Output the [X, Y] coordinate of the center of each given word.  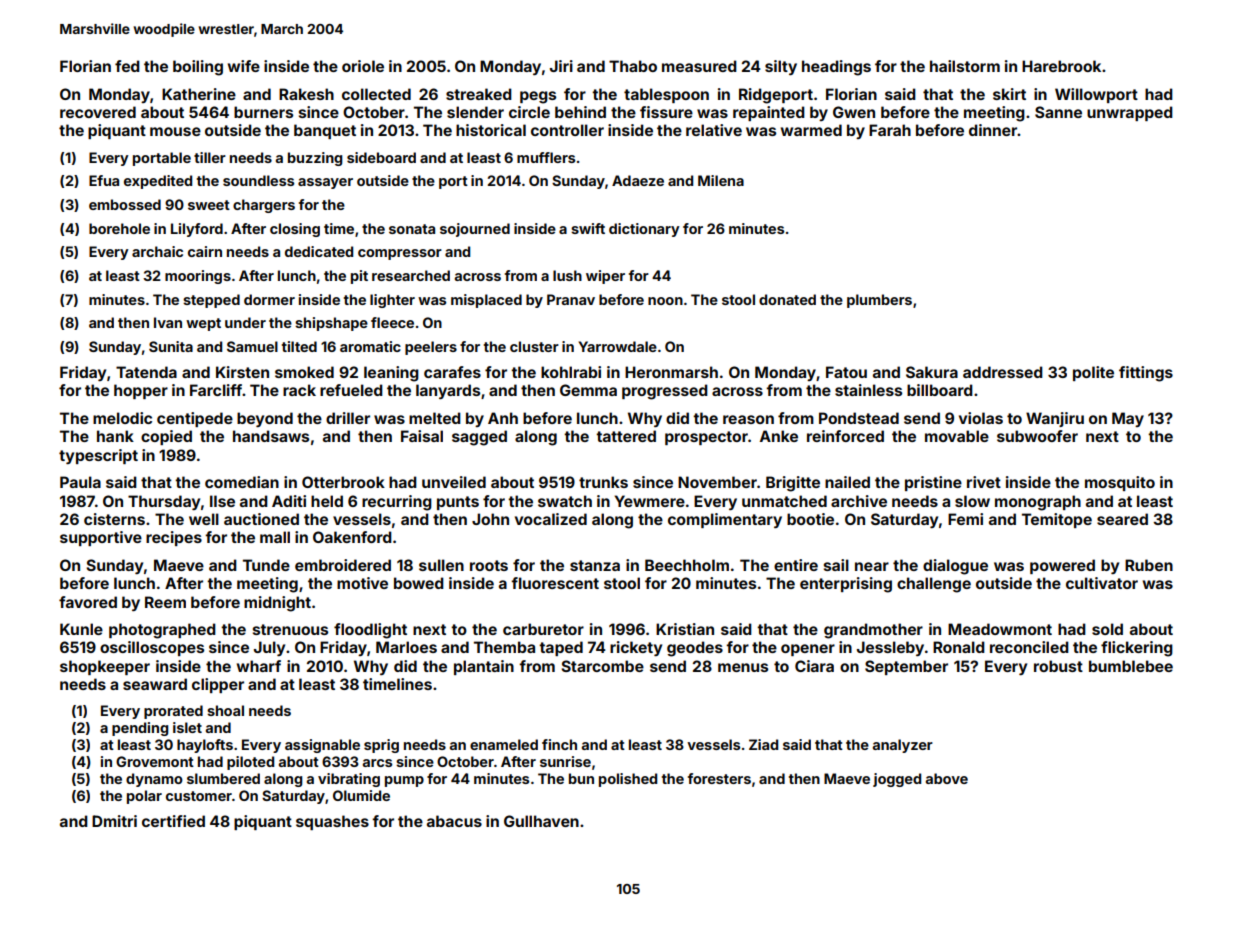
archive [859, 501]
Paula [80, 482]
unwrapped [1130, 113]
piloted [250, 763]
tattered [626, 436]
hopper [141, 391]
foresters [719, 778]
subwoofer [1037, 436]
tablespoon [666, 95]
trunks [603, 482]
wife [244, 66]
